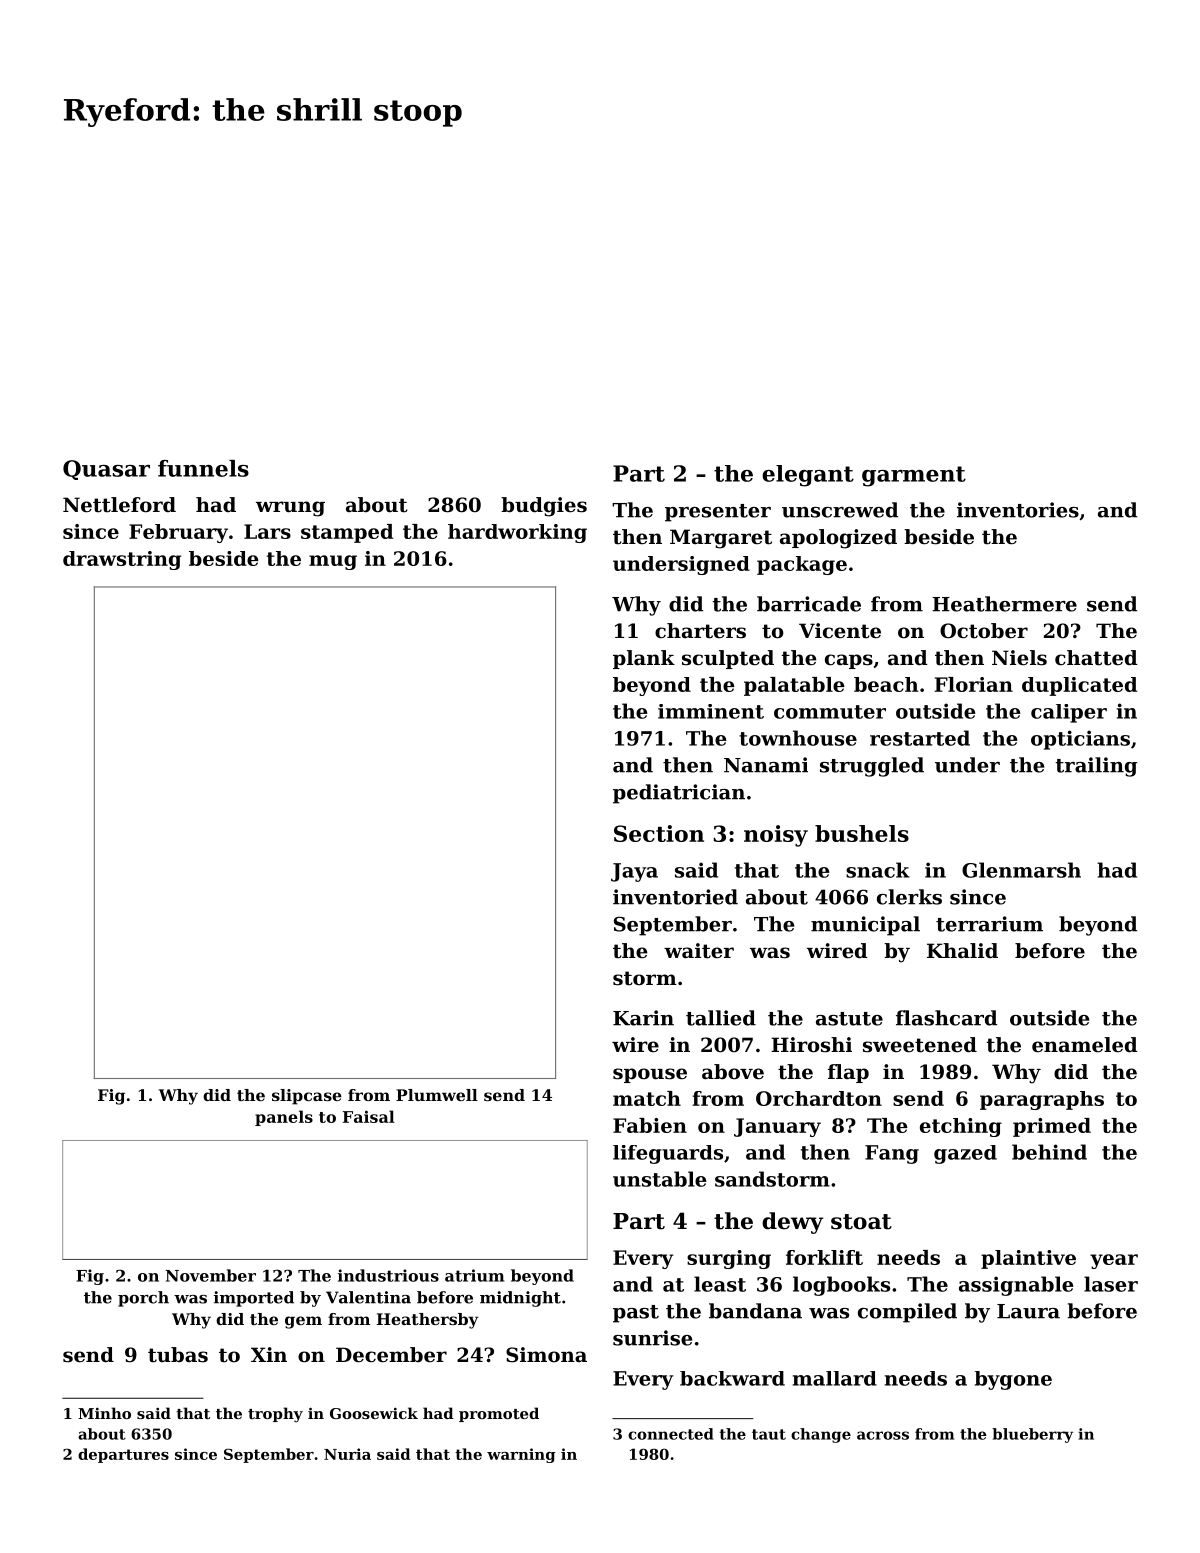 This image has width=1200, height=1553. What do you see at coordinates (1096, 767) in the image?
I see `trailing` at bounding box center [1096, 767].
